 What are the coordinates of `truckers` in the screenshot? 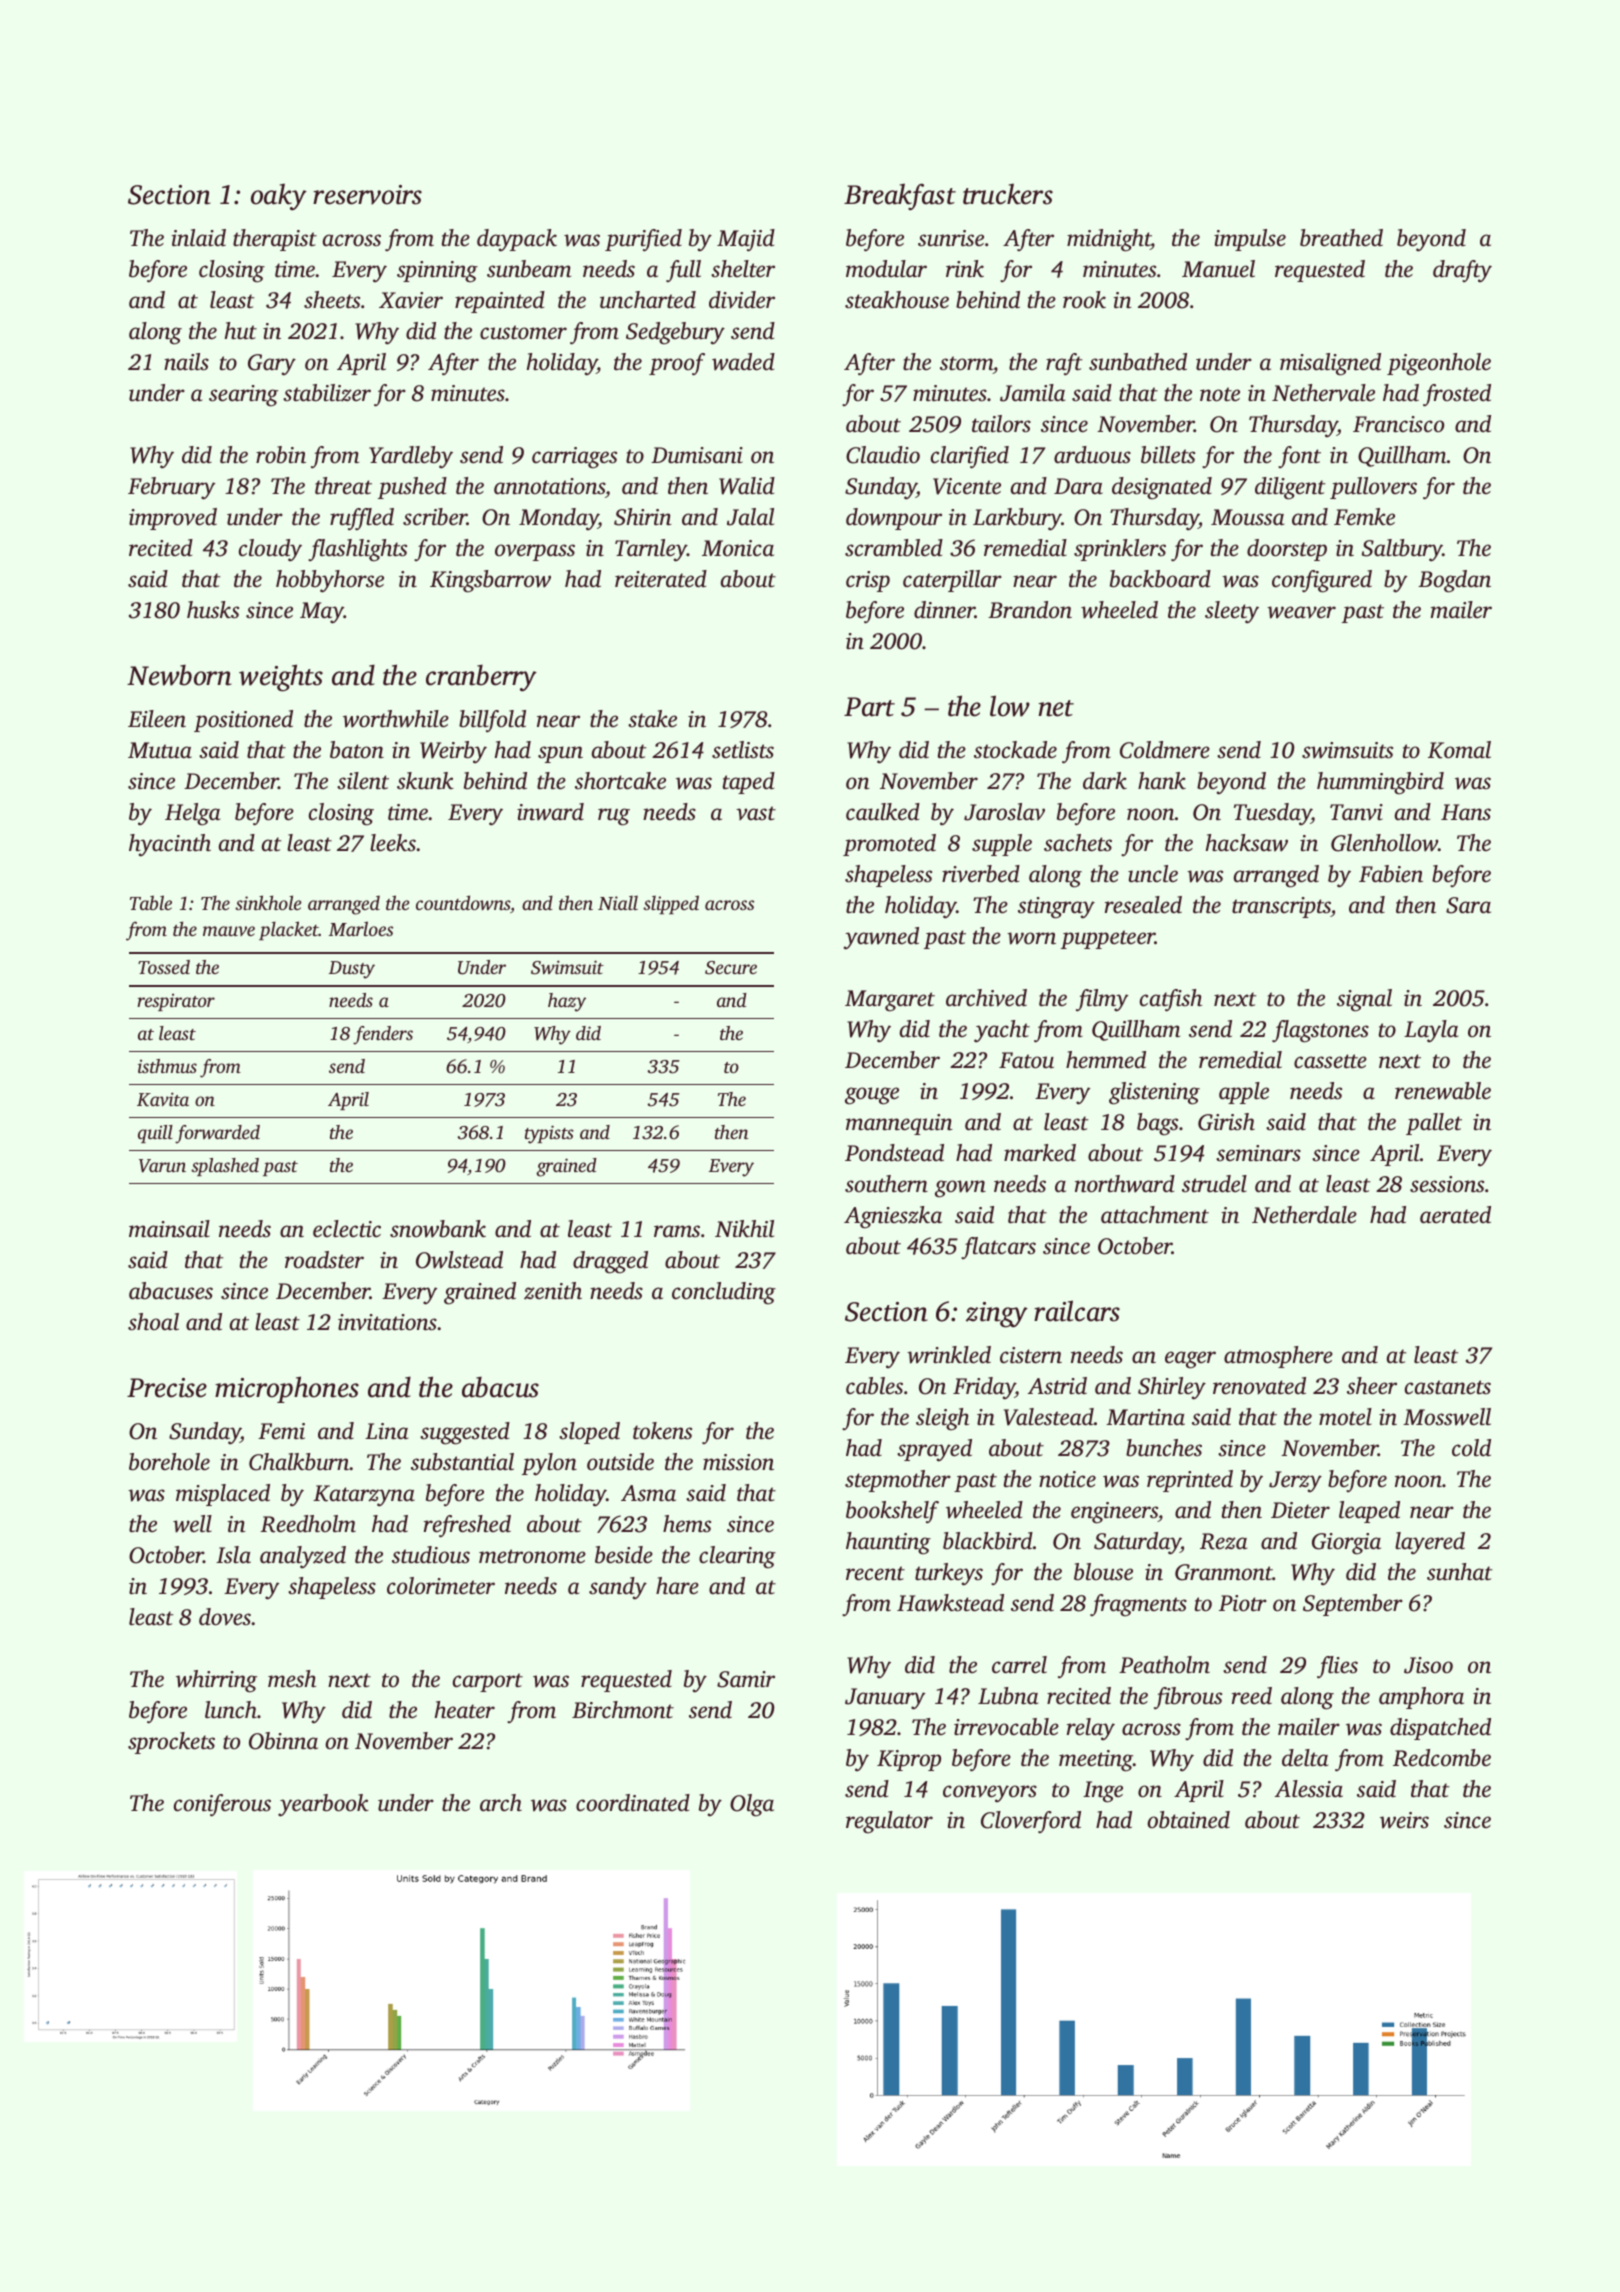 It's located at (1008, 194).
